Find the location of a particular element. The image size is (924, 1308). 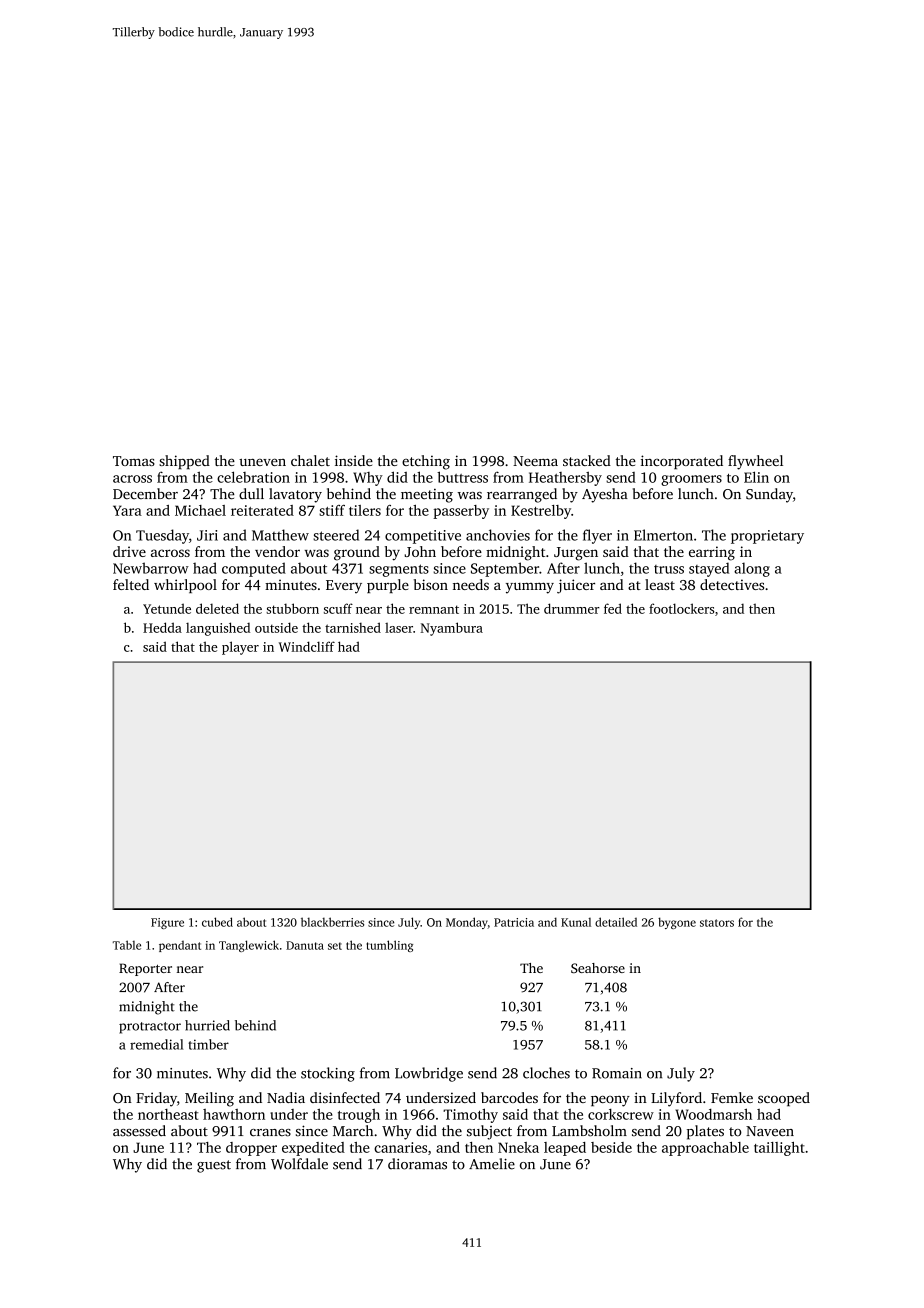

Amelie is located at coordinates (492, 1164).
